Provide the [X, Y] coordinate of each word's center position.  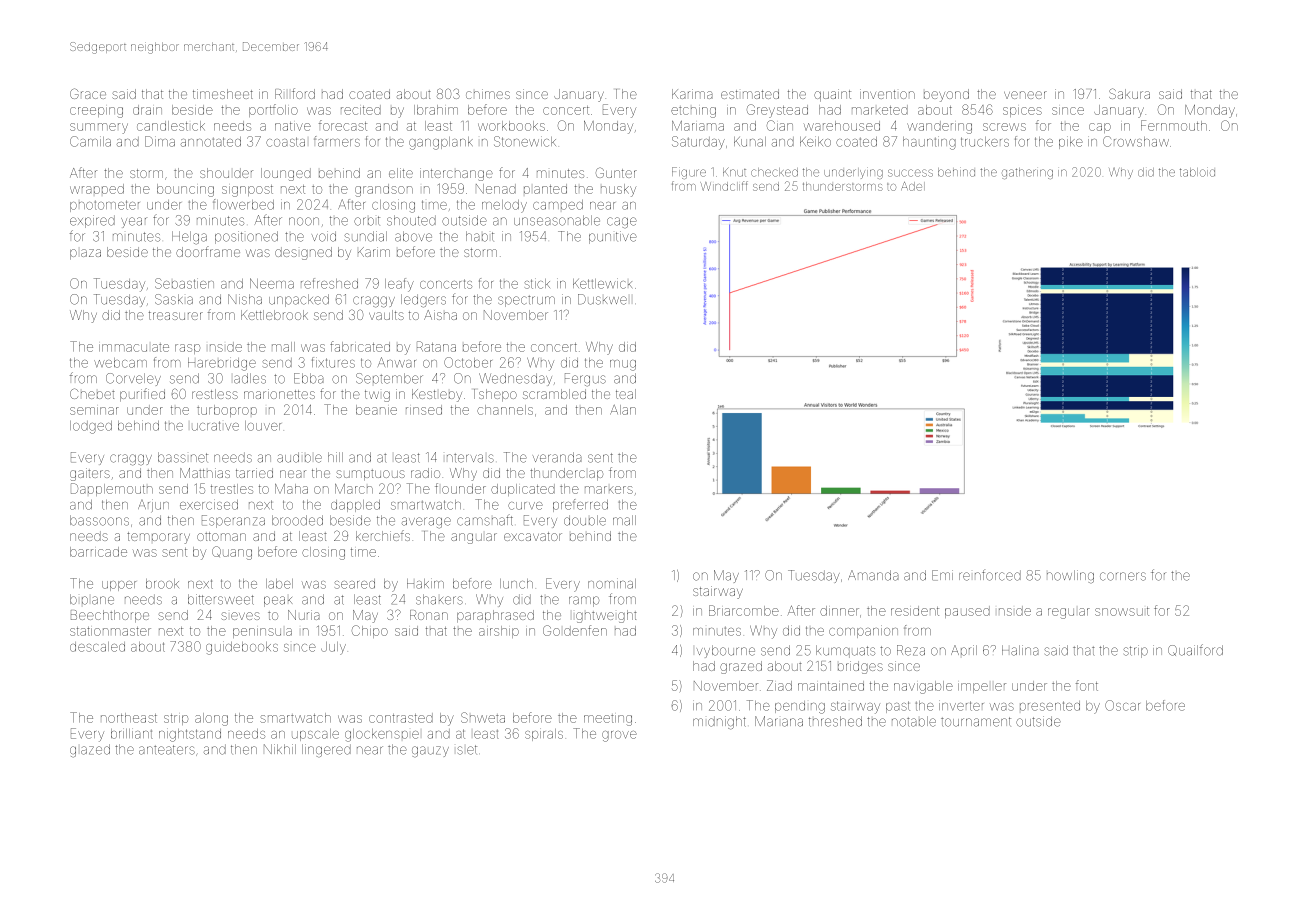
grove [619, 736]
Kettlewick [602, 283]
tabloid [1197, 172]
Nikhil [280, 749]
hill [335, 457]
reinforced [990, 575]
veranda [557, 457]
